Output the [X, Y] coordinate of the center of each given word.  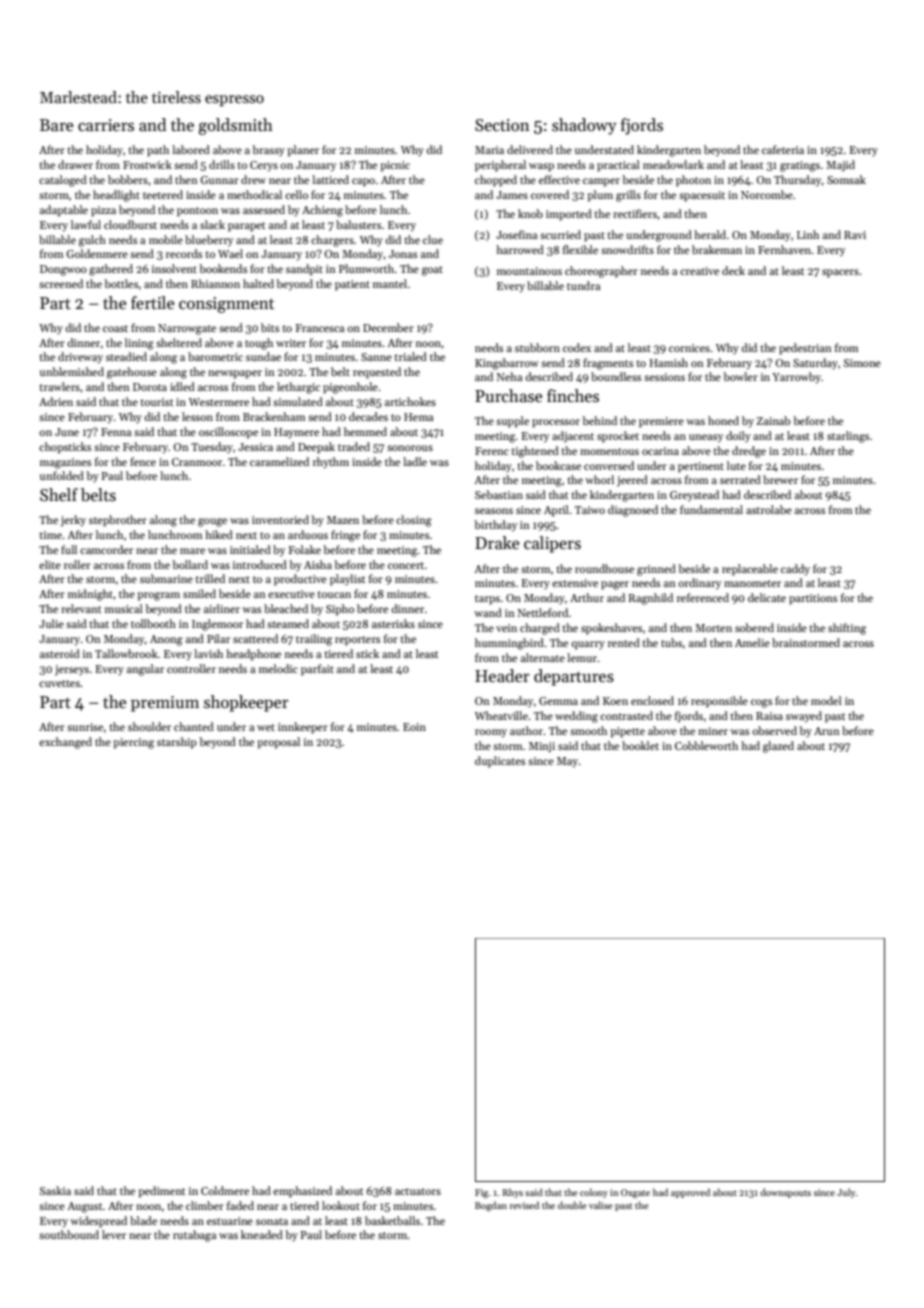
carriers [106, 125]
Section [502, 125]
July [846, 1193]
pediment [161, 1192]
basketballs [392, 1220]
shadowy [584, 126]
